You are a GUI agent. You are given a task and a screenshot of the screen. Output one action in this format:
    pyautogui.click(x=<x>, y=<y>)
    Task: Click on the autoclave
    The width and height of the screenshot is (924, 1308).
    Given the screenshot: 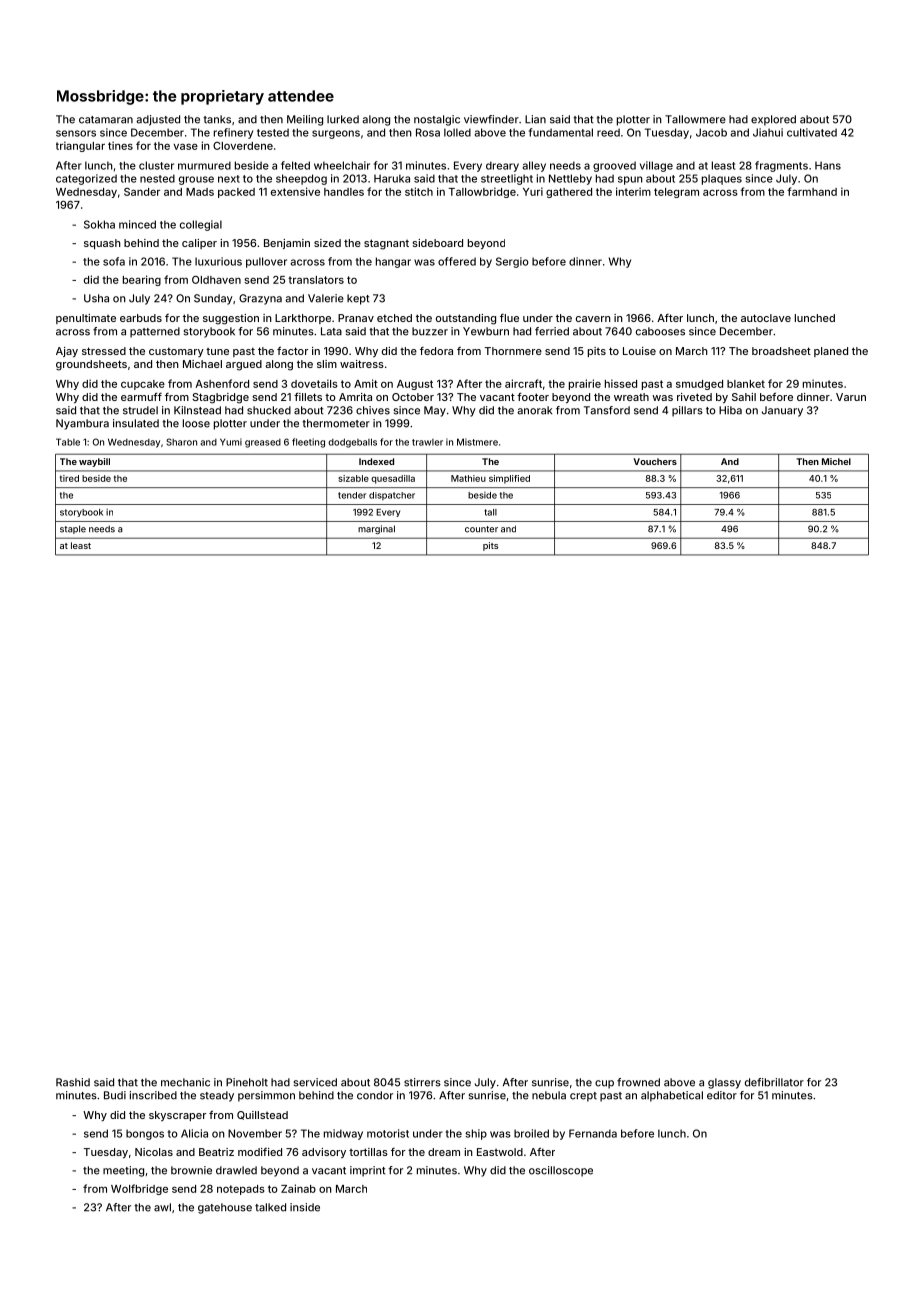 What is the action you would take?
    pyautogui.click(x=766, y=318)
